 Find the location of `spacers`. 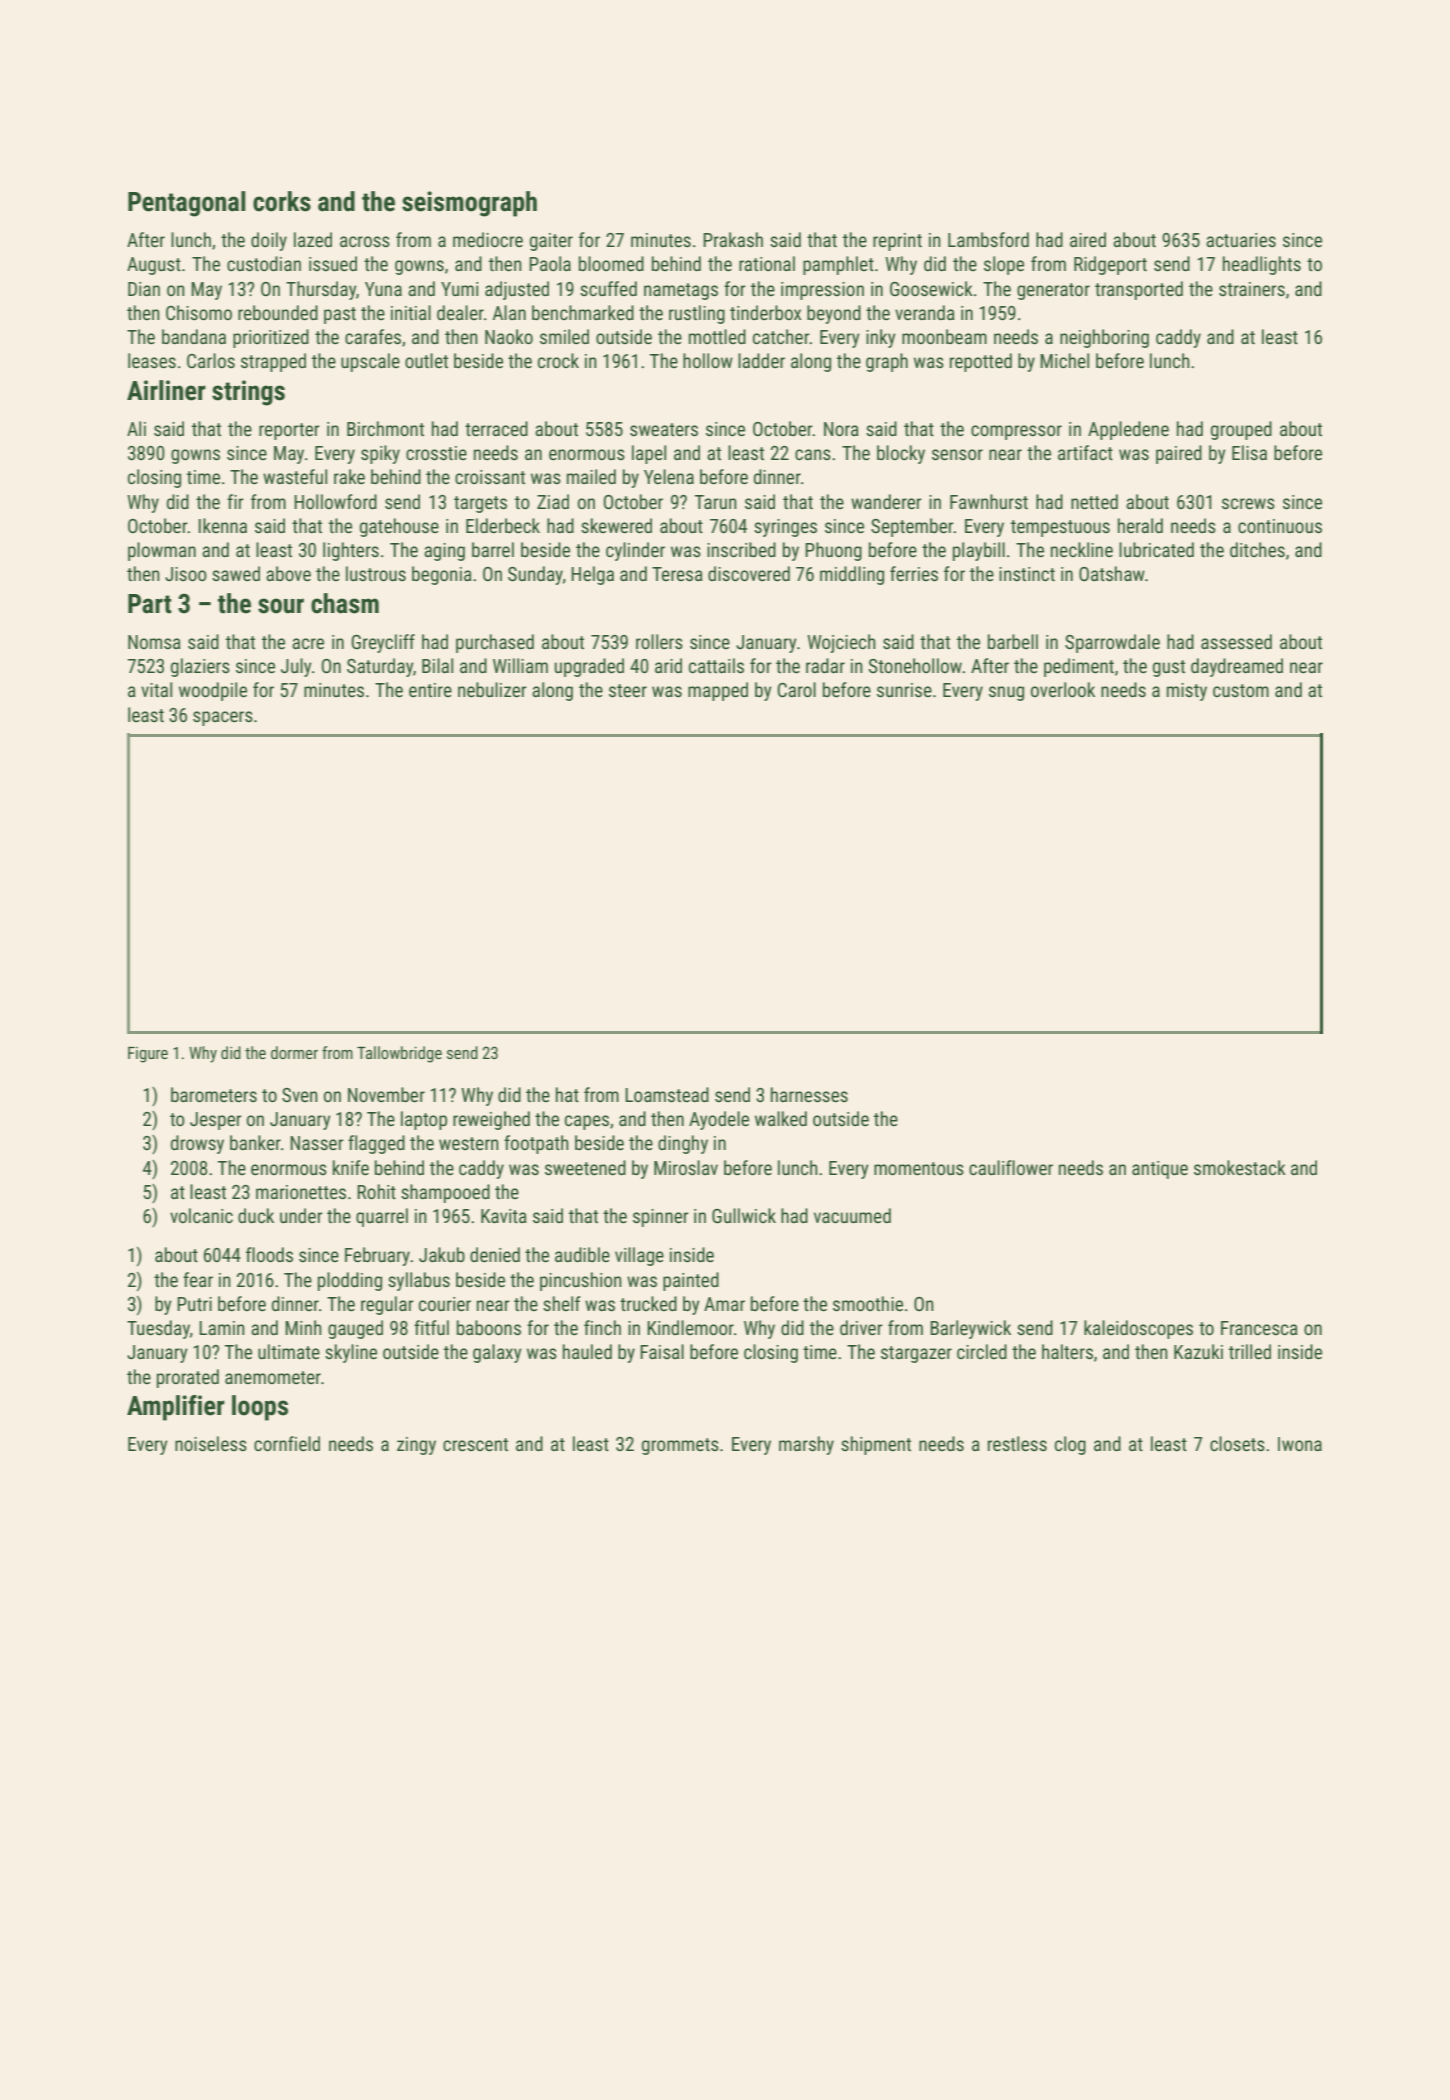

spacers is located at coordinates (223, 718).
